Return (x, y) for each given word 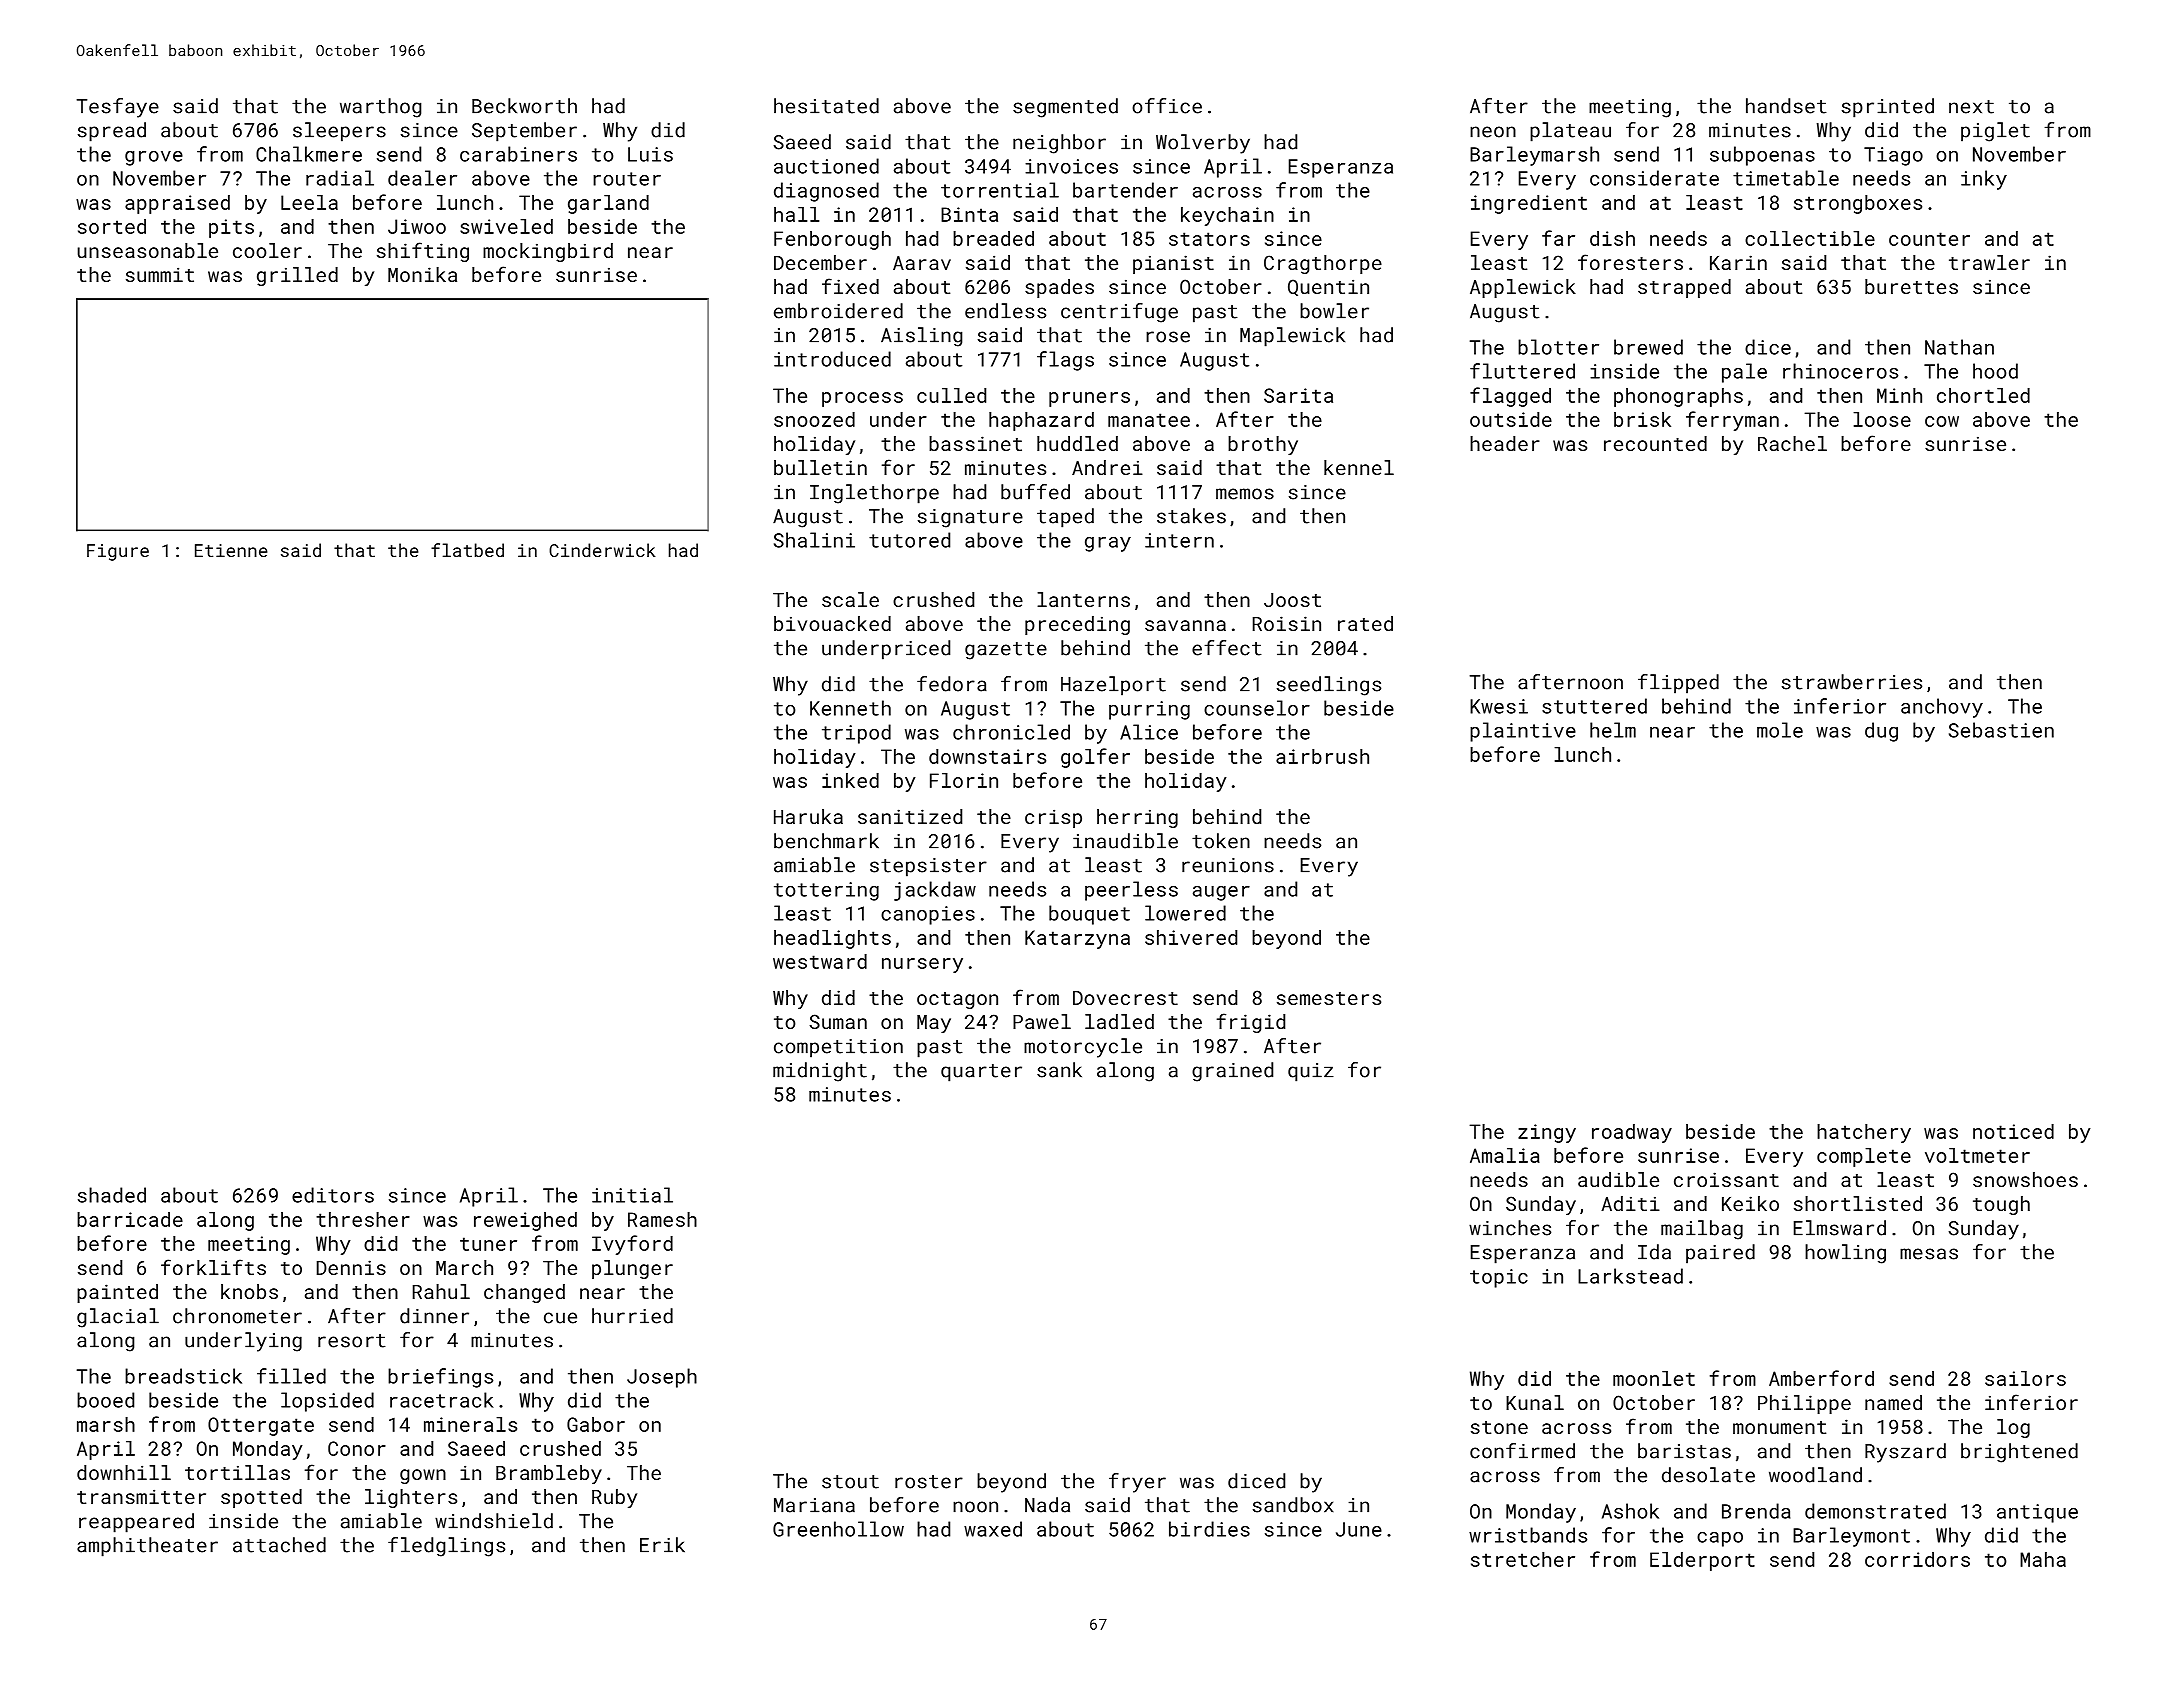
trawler (1989, 262)
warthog (380, 108)
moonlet (1654, 1378)
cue (560, 1318)
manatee (1149, 420)
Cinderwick (602, 550)
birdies (1209, 1529)
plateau (1570, 132)
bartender (1125, 190)
